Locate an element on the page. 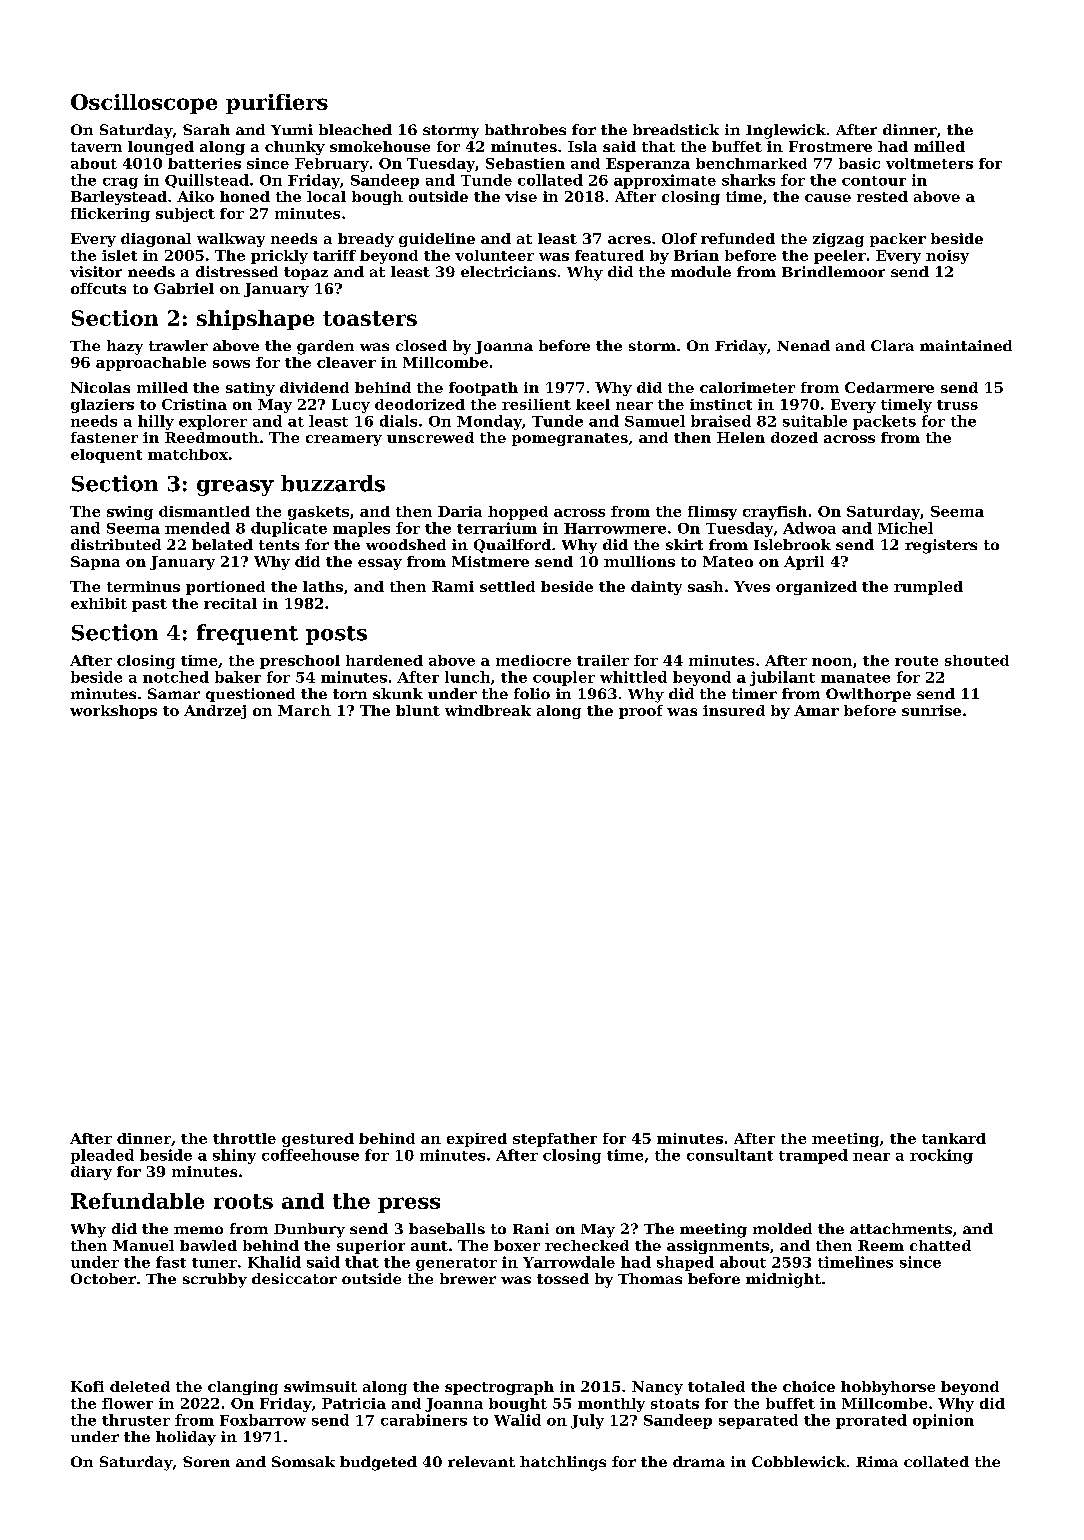  folio is located at coordinates (532, 693).
